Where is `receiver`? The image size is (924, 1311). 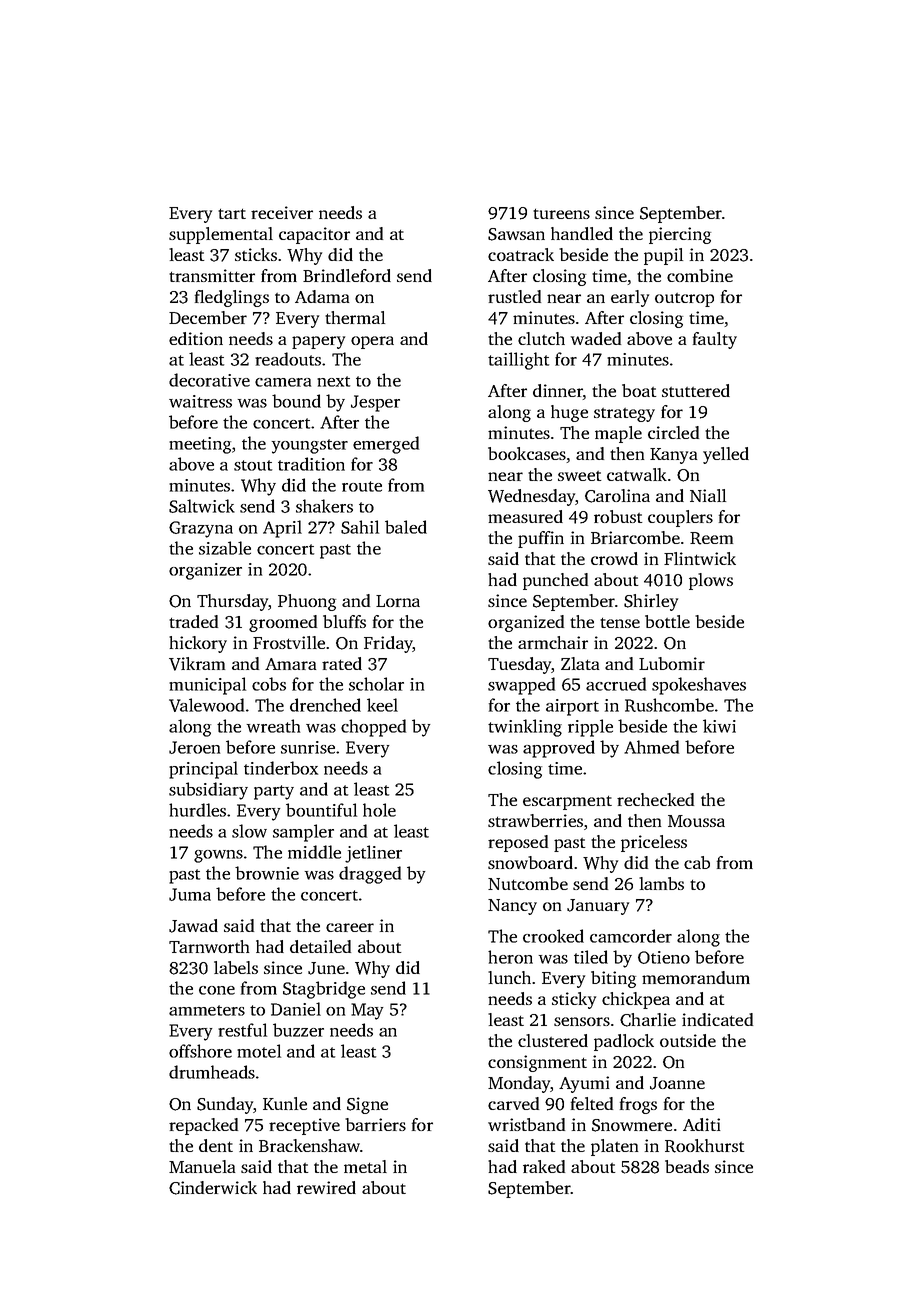
receiver is located at coordinates (282, 212).
